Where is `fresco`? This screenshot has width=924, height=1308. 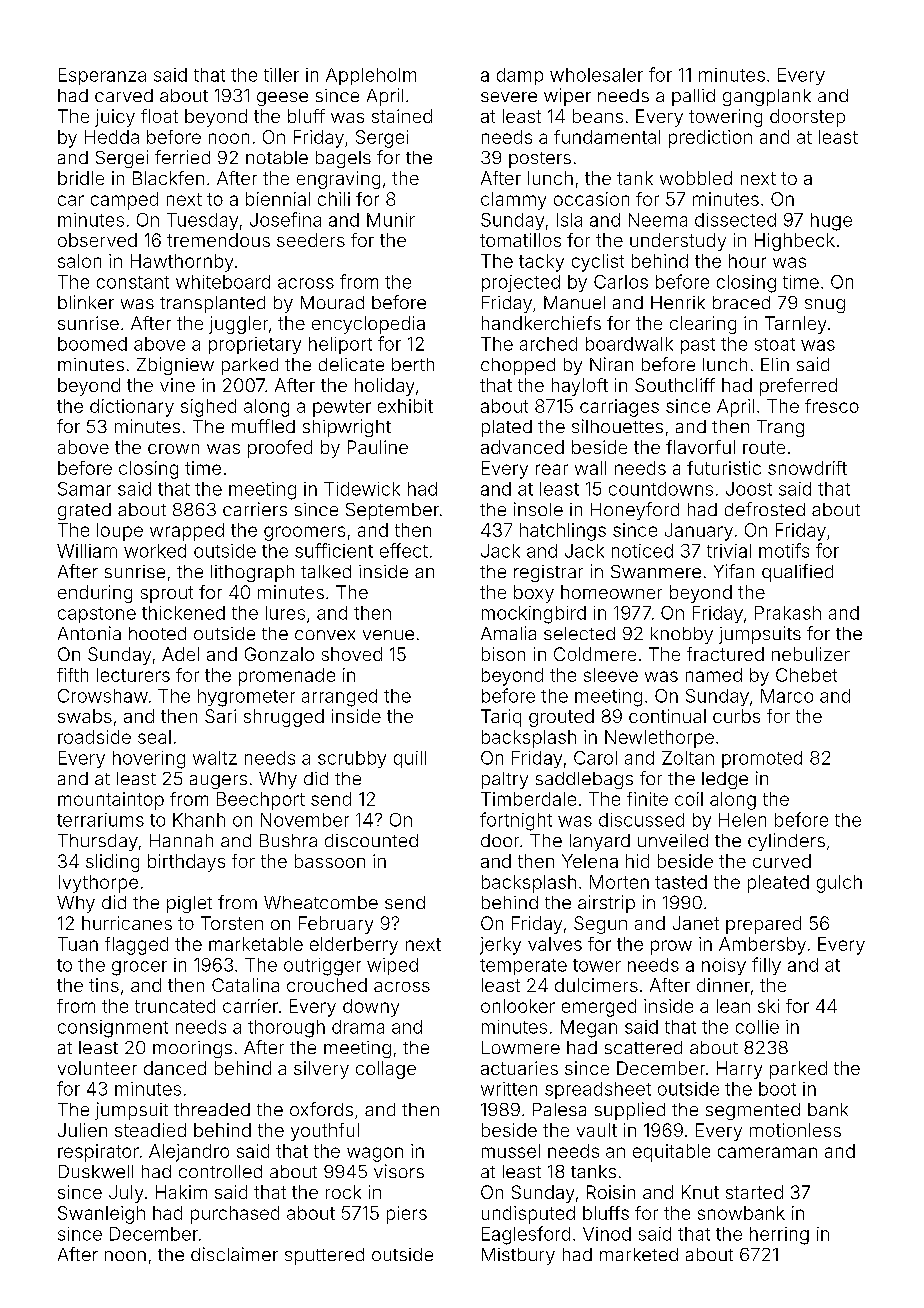 fresco is located at coordinates (832, 406).
